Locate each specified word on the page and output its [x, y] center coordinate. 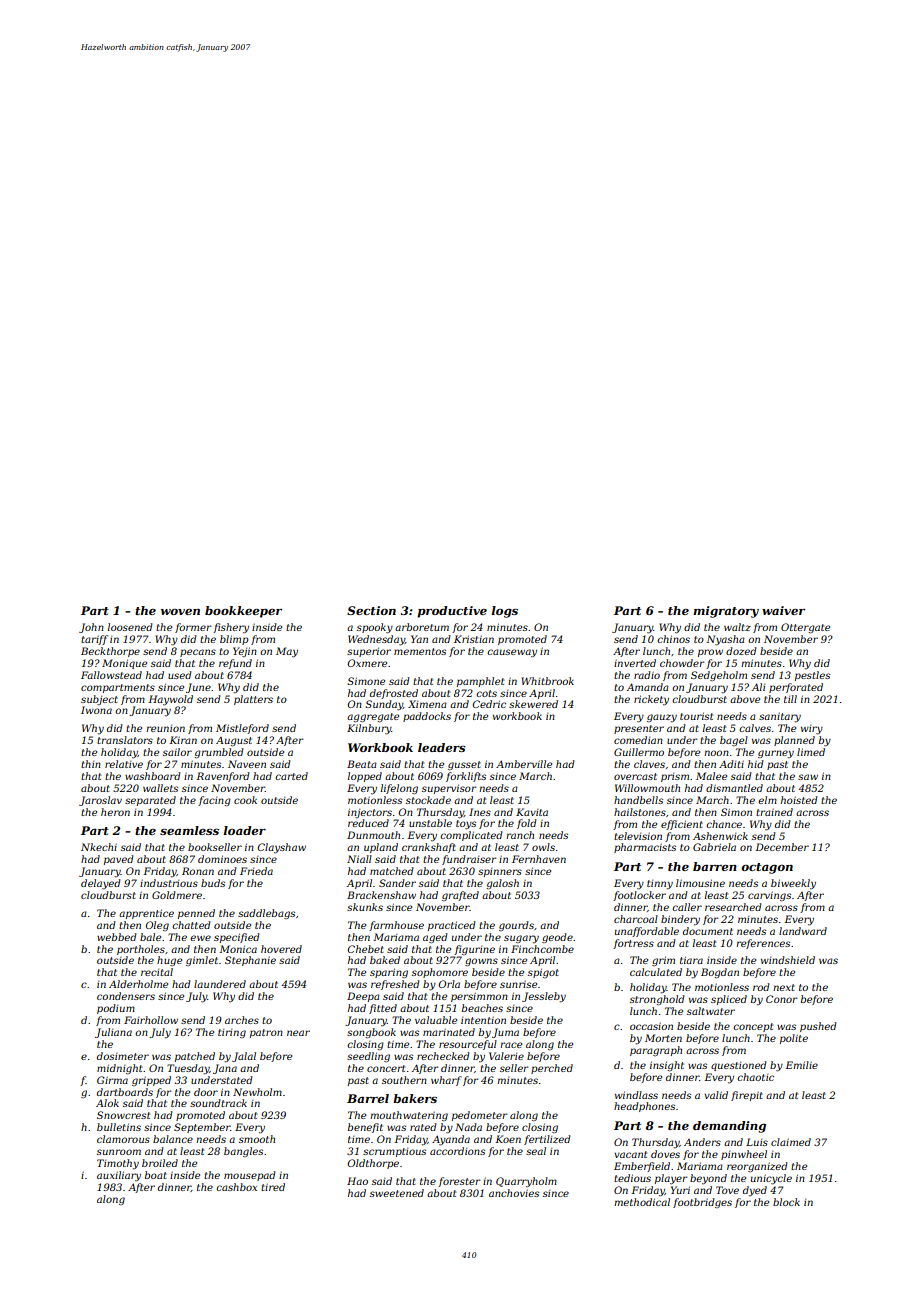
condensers [126, 996]
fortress [633, 944]
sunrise [518, 984]
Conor [782, 999]
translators [125, 740]
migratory [726, 612]
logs [504, 612]
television [638, 836]
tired [273, 1187]
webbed [116, 937]
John [91, 628]
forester [459, 1182]
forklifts [466, 777]
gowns [481, 962]
